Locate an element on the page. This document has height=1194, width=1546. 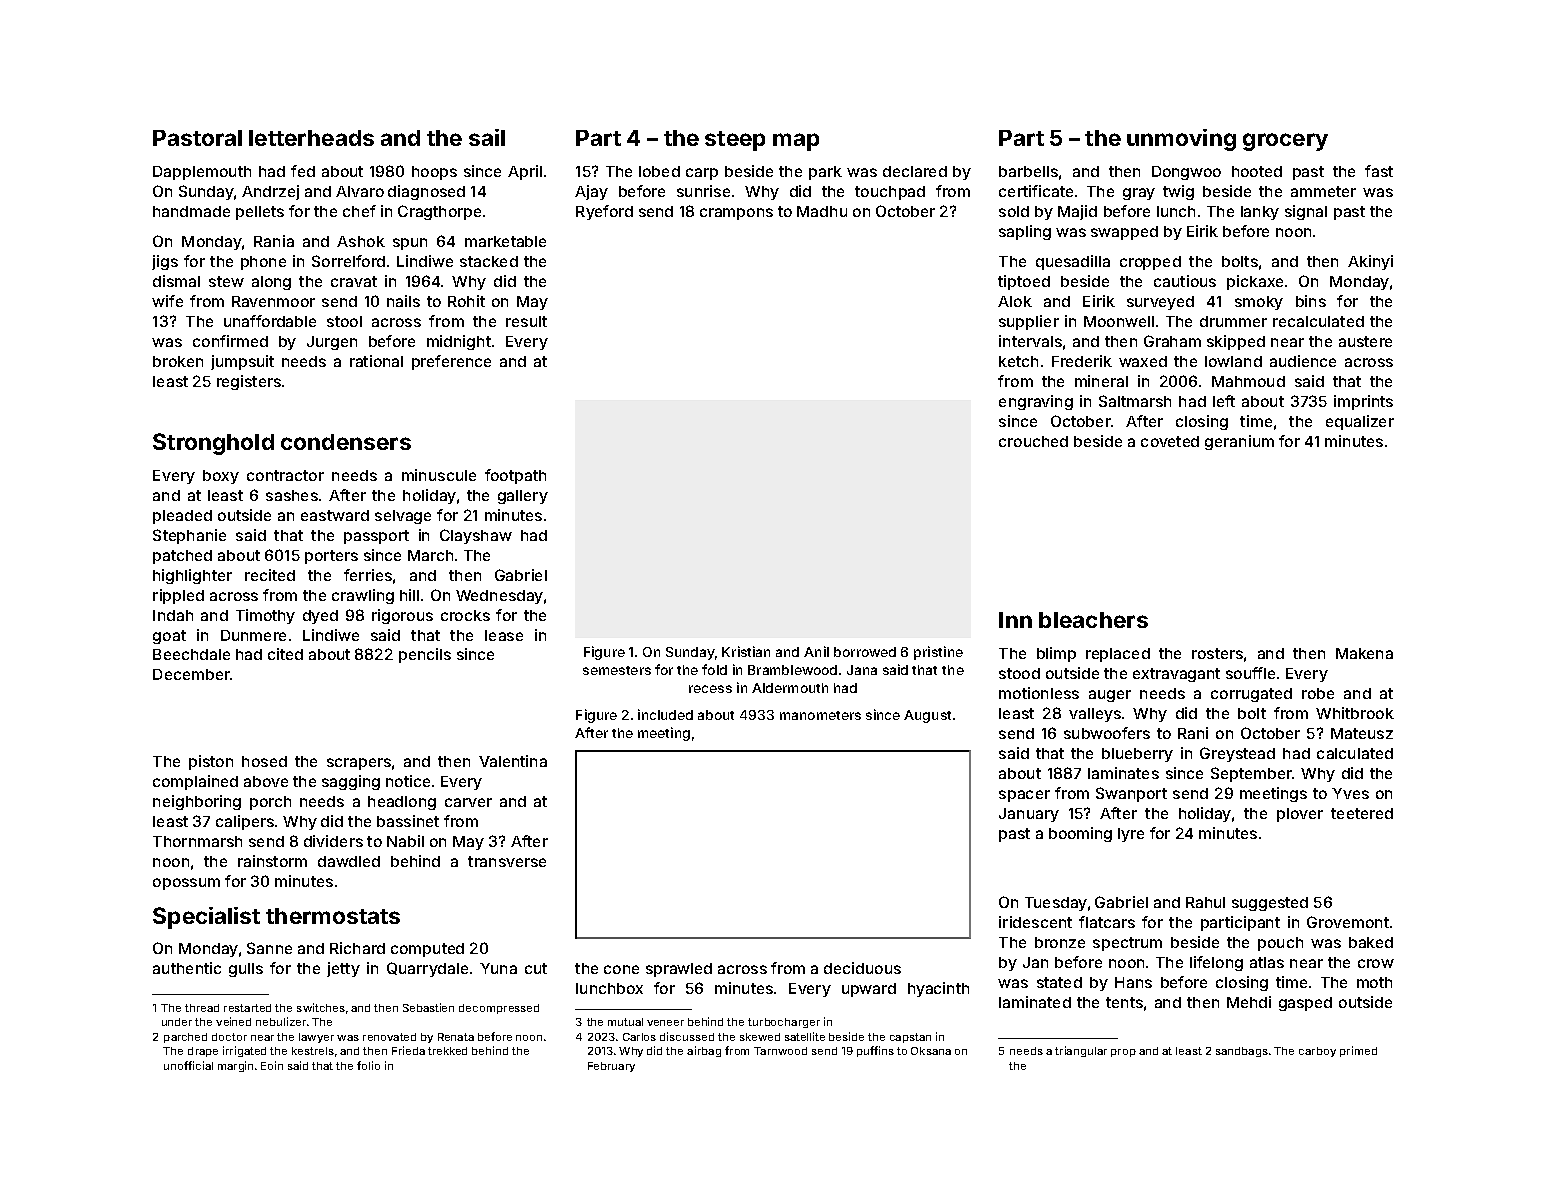
Akinyi is located at coordinates (1370, 262).
